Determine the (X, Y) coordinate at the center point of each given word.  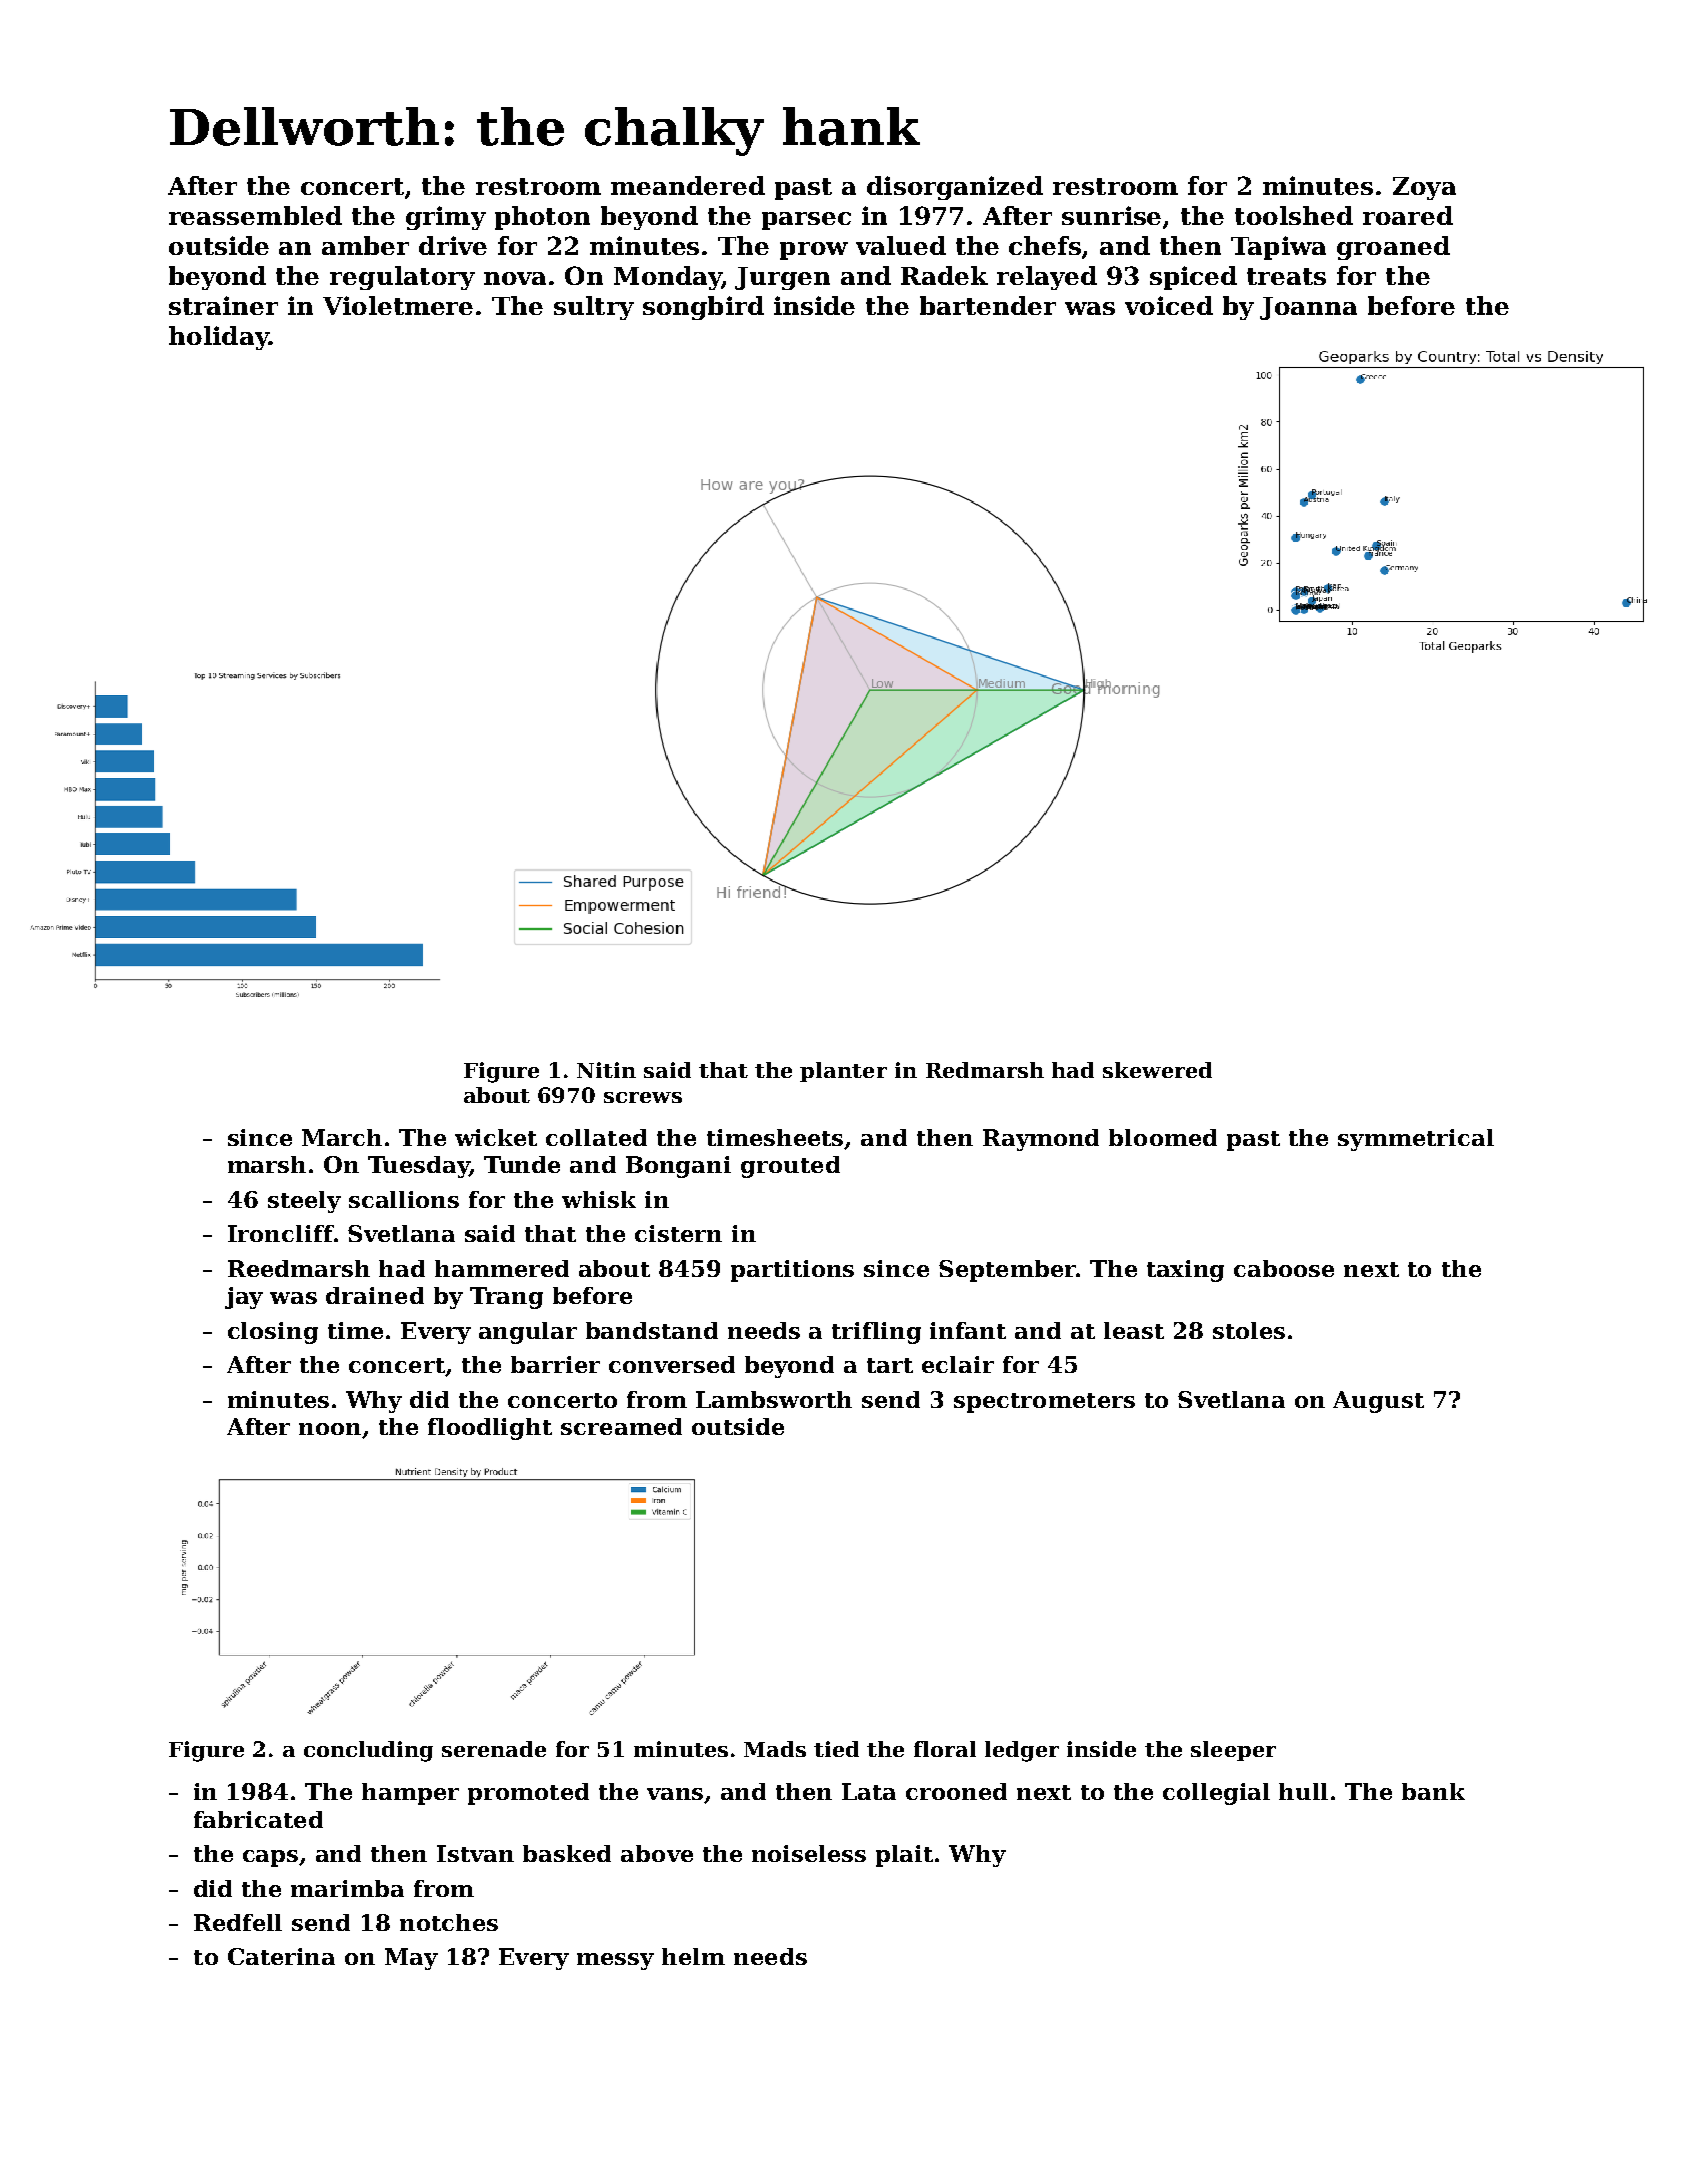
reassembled (255, 215)
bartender (988, 305)
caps (271, 1858)
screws (643, 1097)
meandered (688, 185)
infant (968, 1330)
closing (273, 1333)
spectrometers (1044, 1403)
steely (304, 1202)
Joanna (1308, 308)
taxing (1185, 1271)
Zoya (1424, 188)
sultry (594, 308)
